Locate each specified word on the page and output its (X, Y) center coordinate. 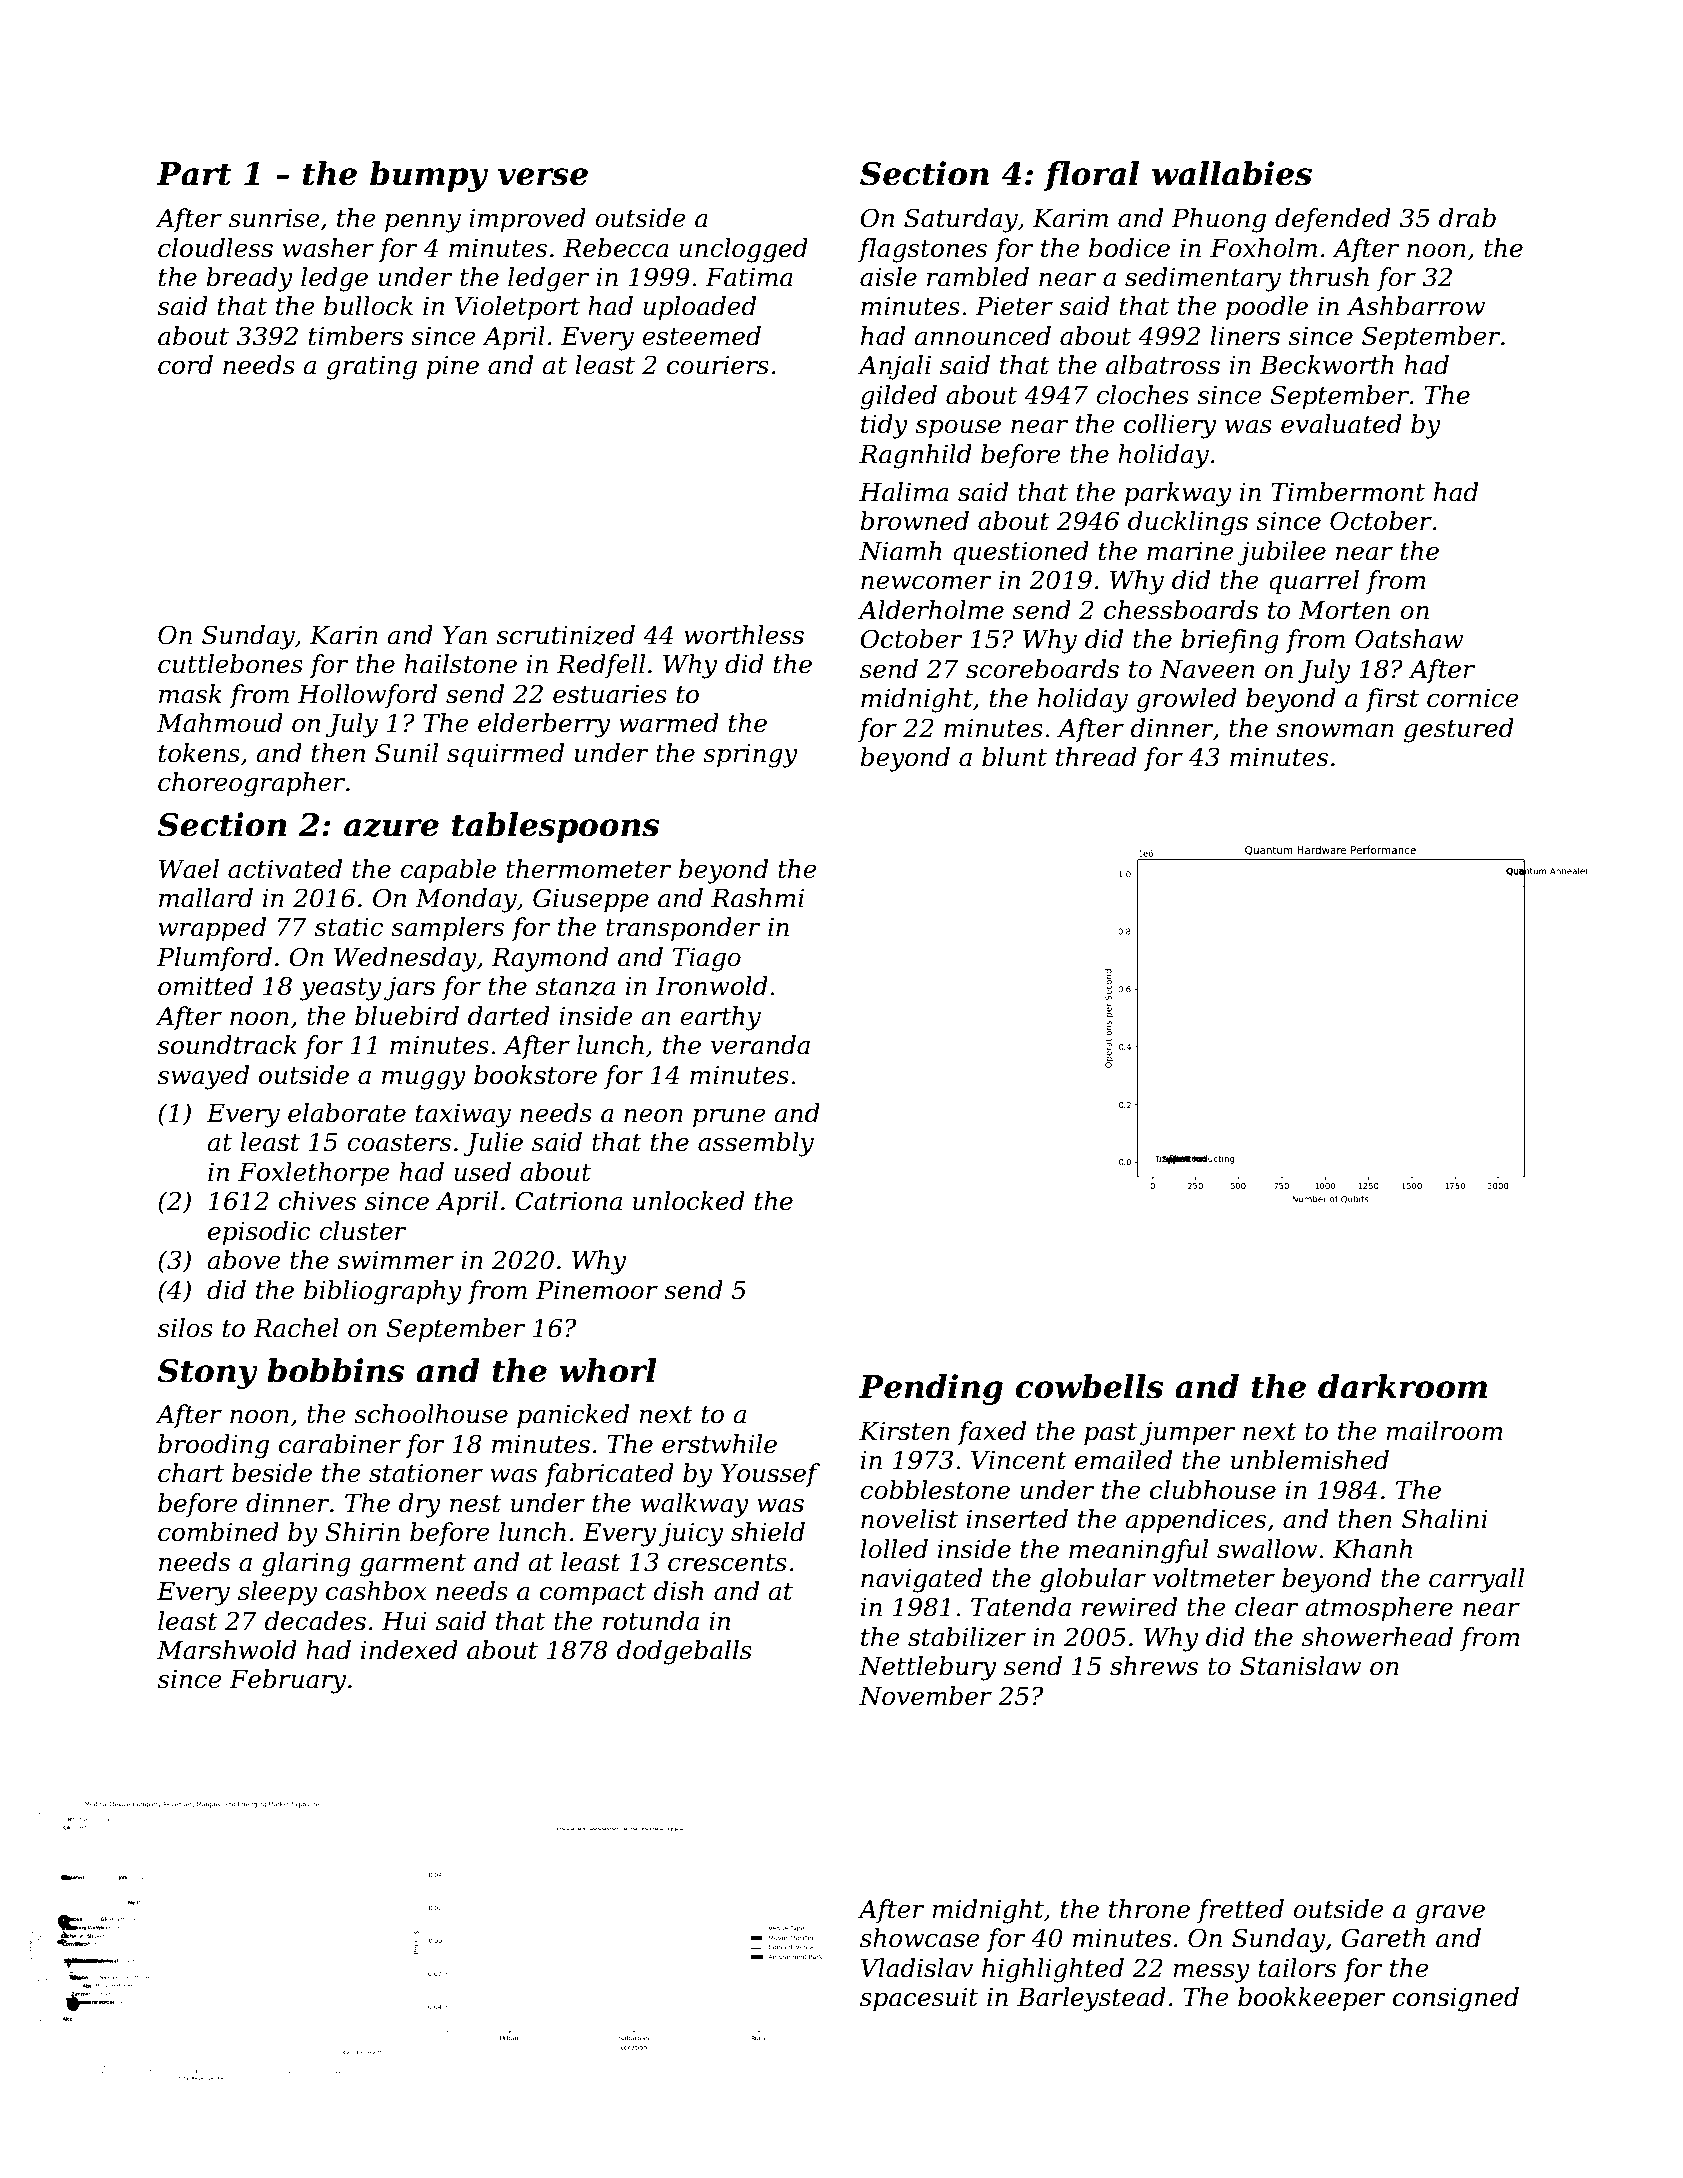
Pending (931, 1389)
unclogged (743, 250)
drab (1467, 218)
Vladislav (917, 1968)
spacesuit (919, 1999)
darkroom (1402, 1386)
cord (185, 365)
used (482, 1172)
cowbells (1089, 1386)
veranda (760, 1045)
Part (194, 174)
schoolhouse (431, 1414)
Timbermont (1348, 492)
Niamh (900, 551)
